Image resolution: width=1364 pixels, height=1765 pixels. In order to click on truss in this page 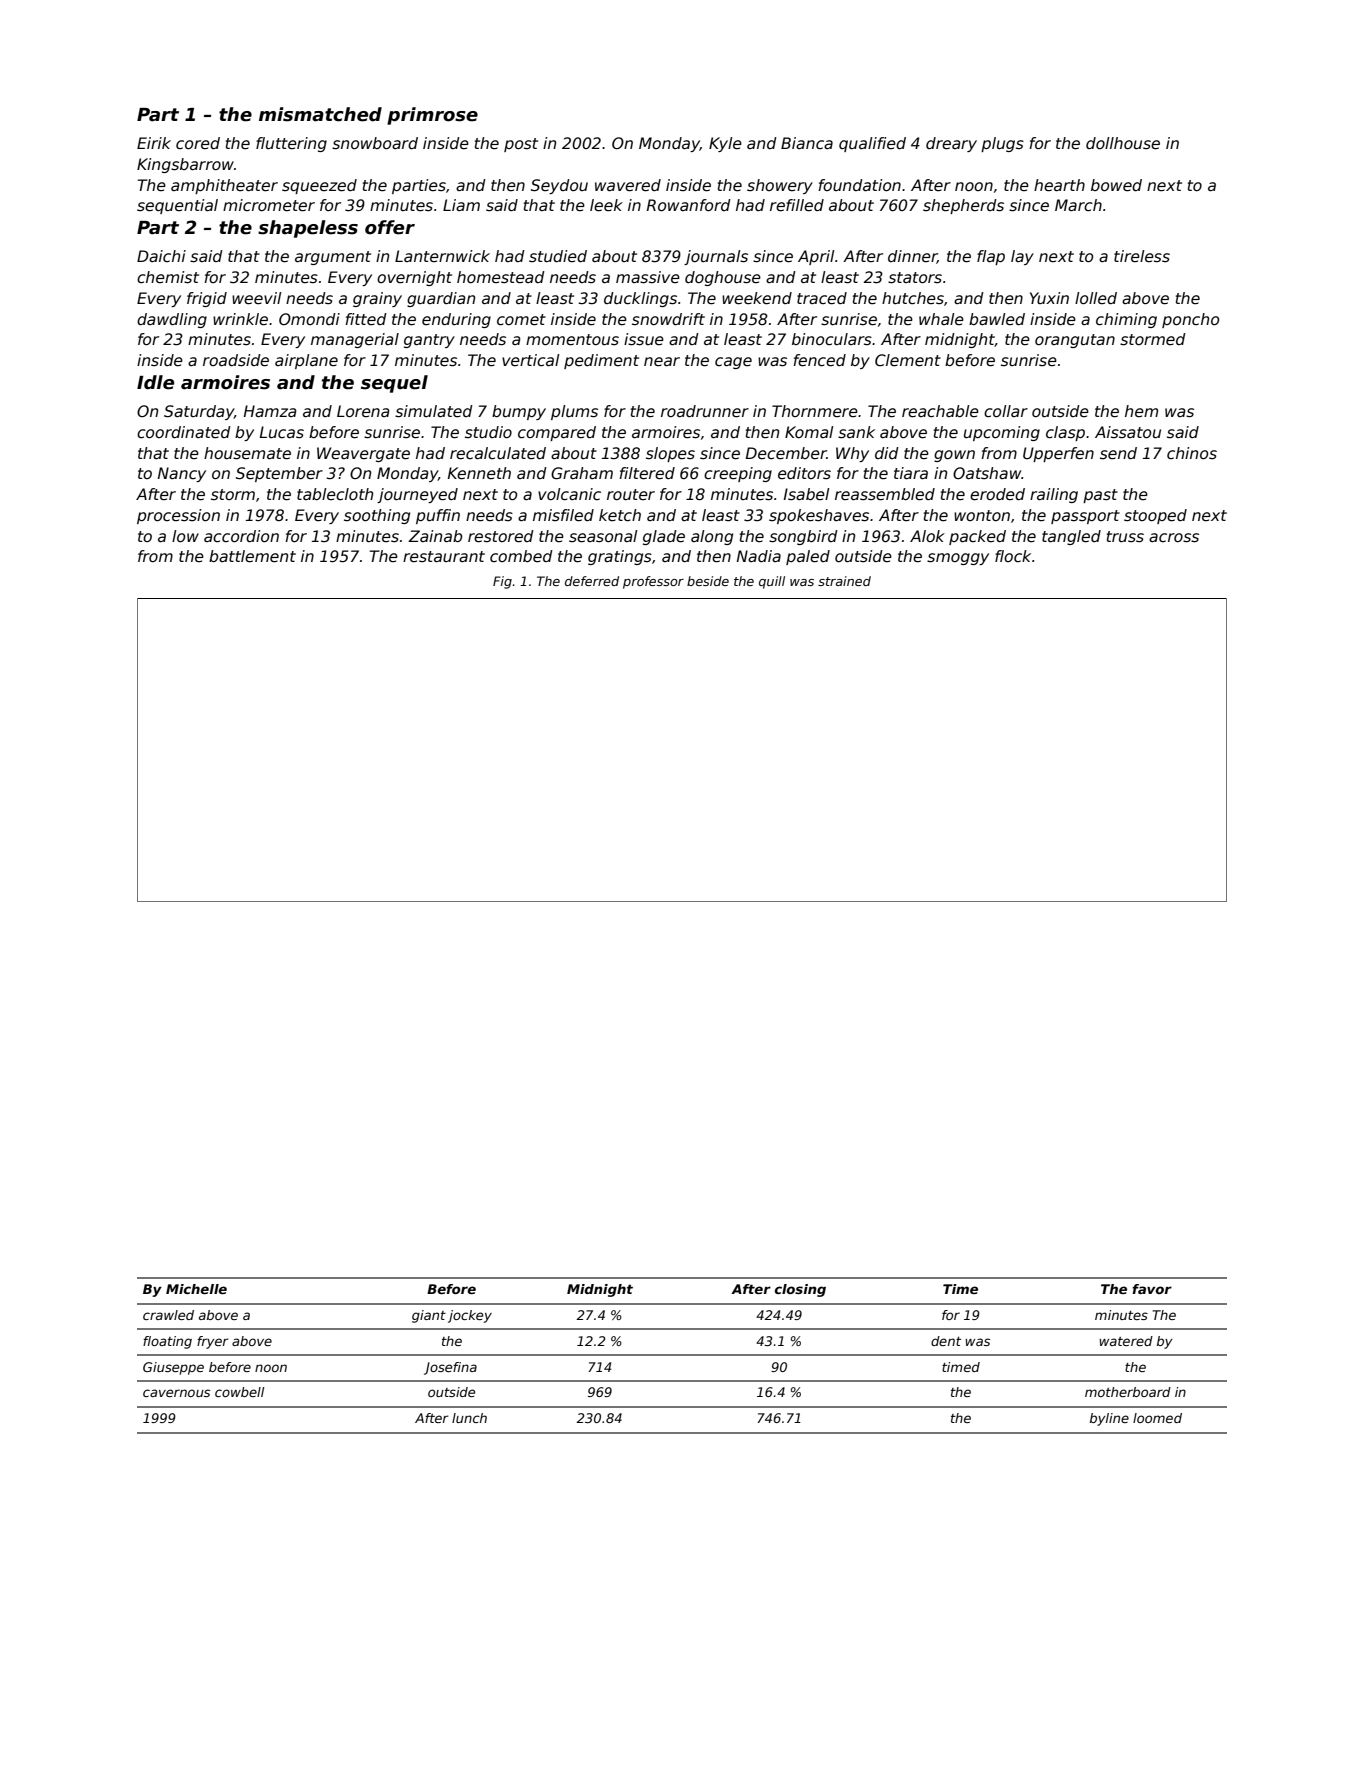, I will do `click(1125, 537)`.
